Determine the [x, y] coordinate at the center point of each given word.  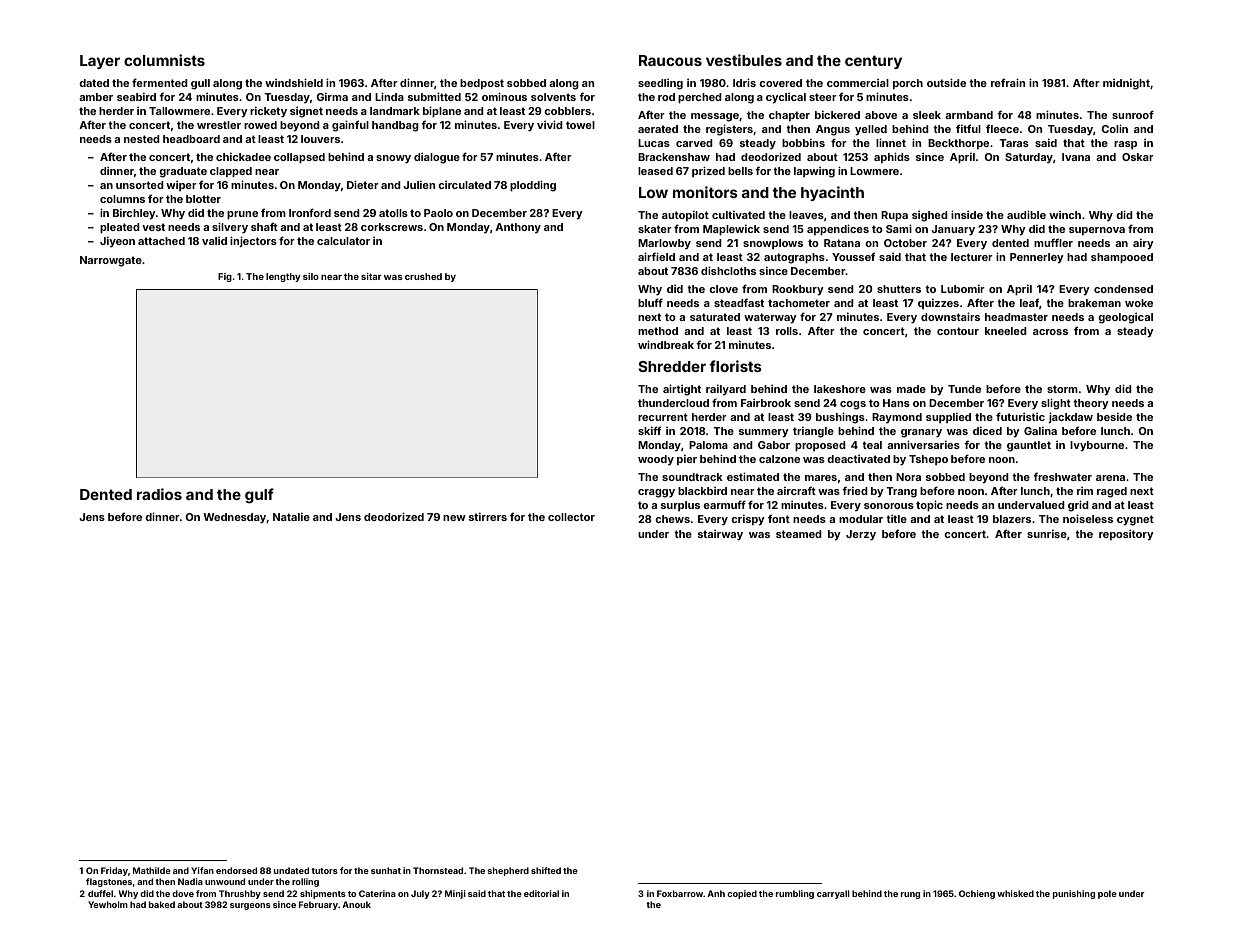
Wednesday [235, 518]
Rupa [894, 216]
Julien [419, 185]
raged [1112, 492]
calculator [343, 241]
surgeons [250, 906]
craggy [656, 493]
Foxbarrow [680, 893]
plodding [533, 186]
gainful [350, 126]
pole [1107, 894]
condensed [1123, 289]
